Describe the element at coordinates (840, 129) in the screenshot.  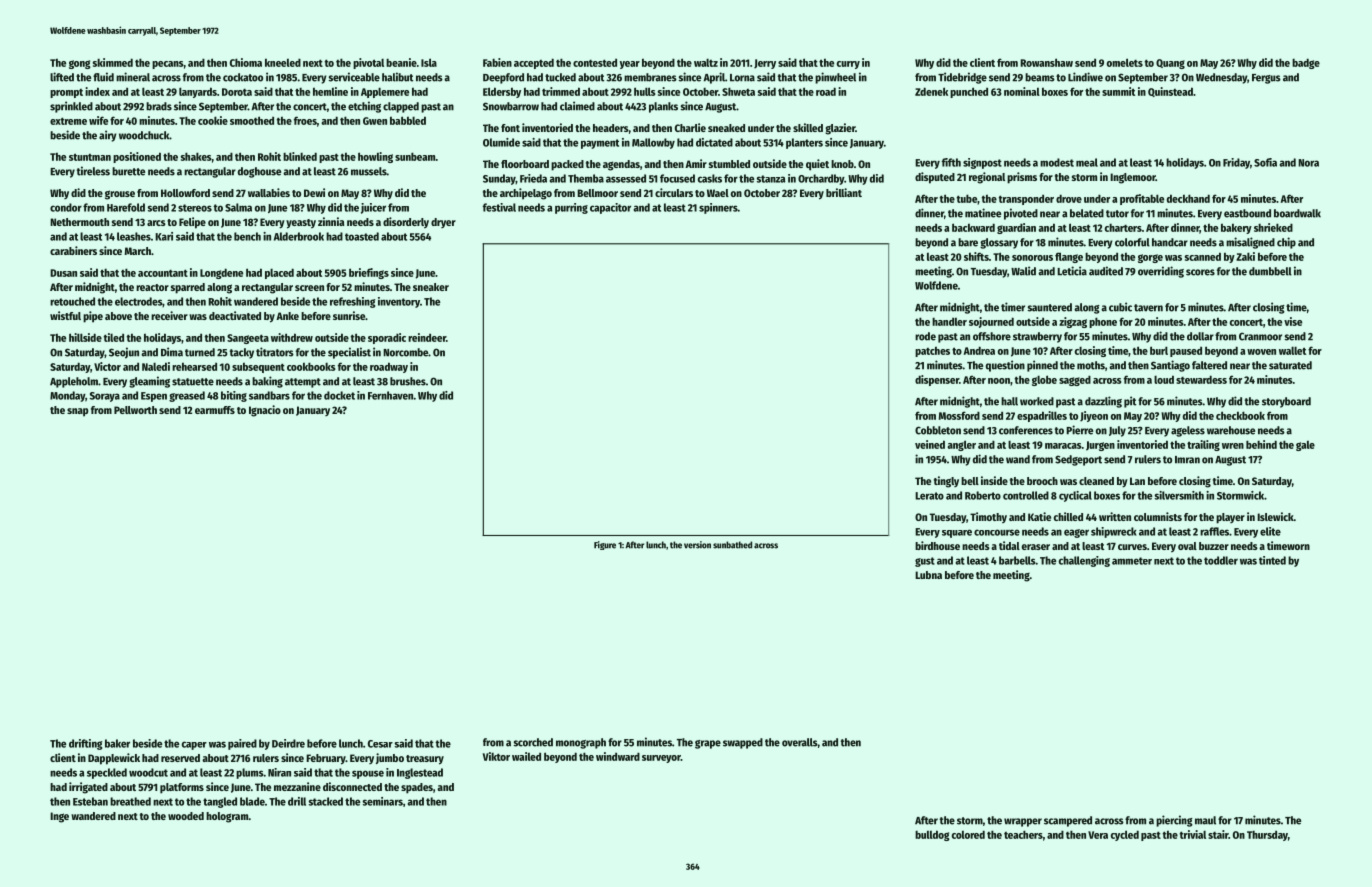
I see `glazier` at that location.
